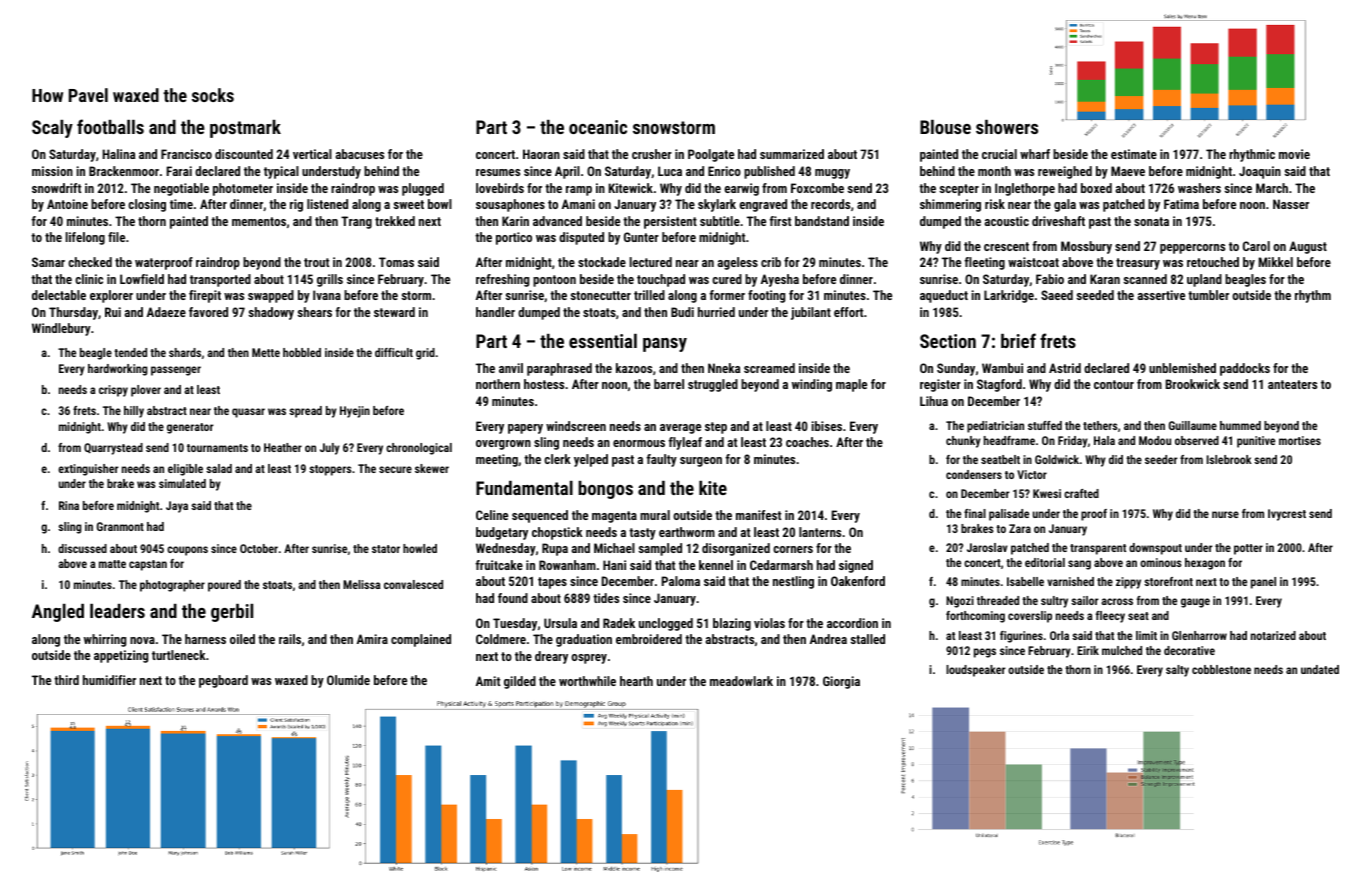 Image resolution: width=1372 pixels, height=887 pixels. What do you see at coordinates (1292, 384) in the screenshot?
I see `anteaters` at bounding box center [1292, 384].
